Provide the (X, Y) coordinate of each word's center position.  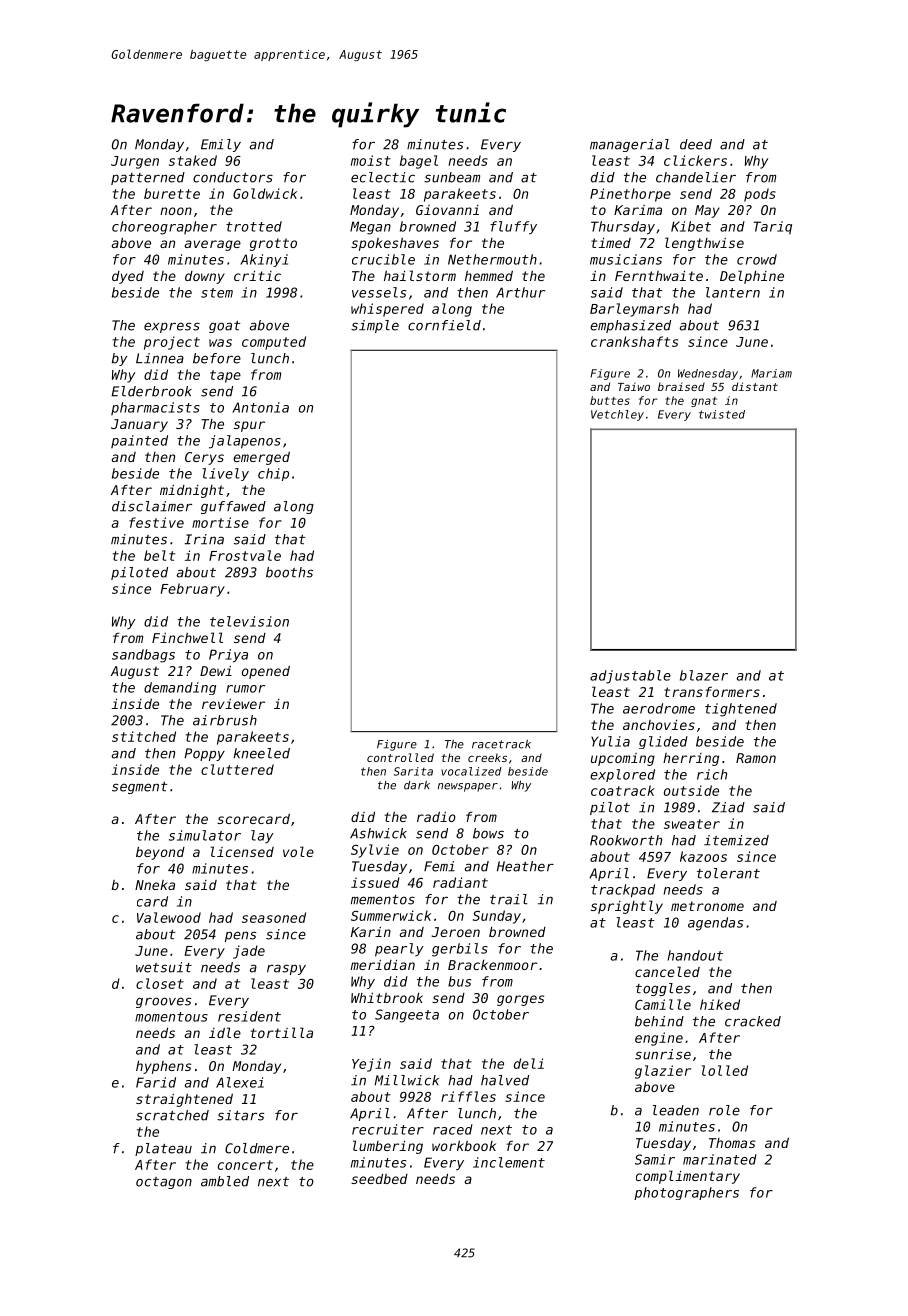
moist (371, 160)
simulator (205, 835)
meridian (383, 965)
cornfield (444, 325)
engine (659, 1039)
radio (436, 817)
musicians (626, 259)
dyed (128, 277)
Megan (370, 228)
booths (289, 572)
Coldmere (257, 1148)
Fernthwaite (659, 276)
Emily (221, 145)
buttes (610, 400)
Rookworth (626, 840)
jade (249, 952)
